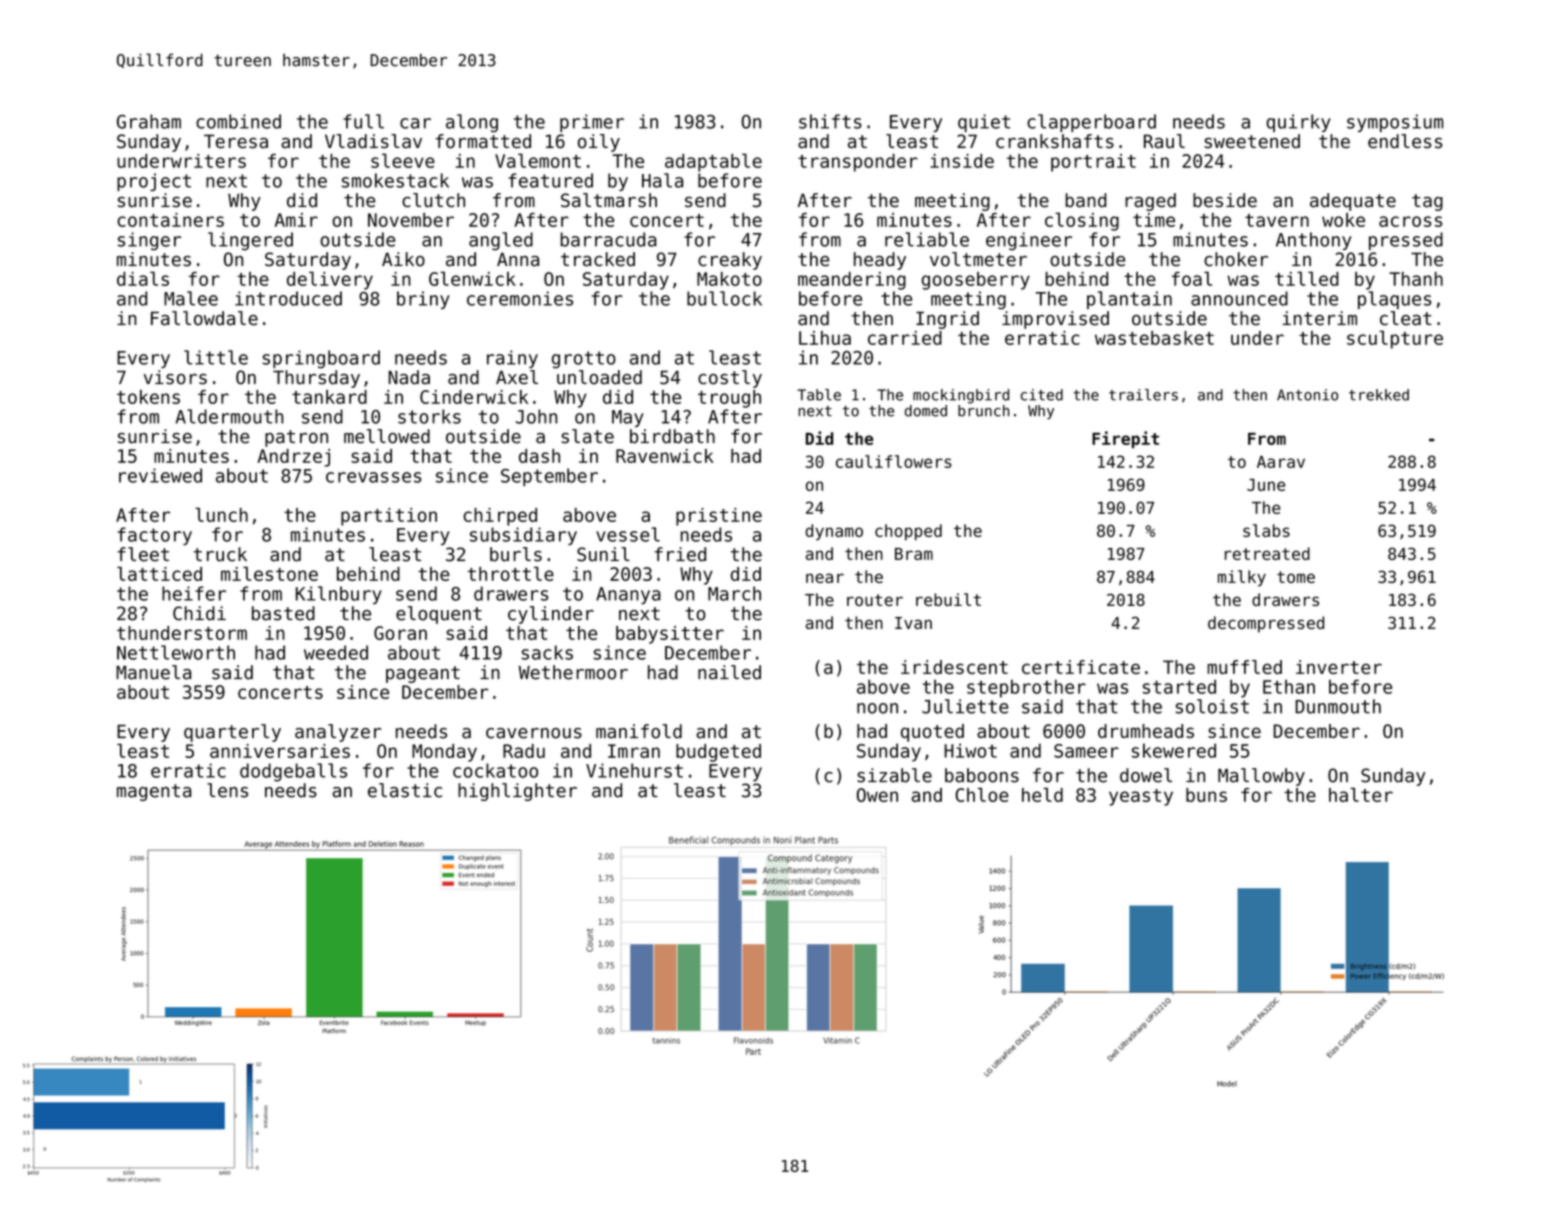  Describe the element at coordinates (154, 792) in the page. I see `magenta` at that location.
